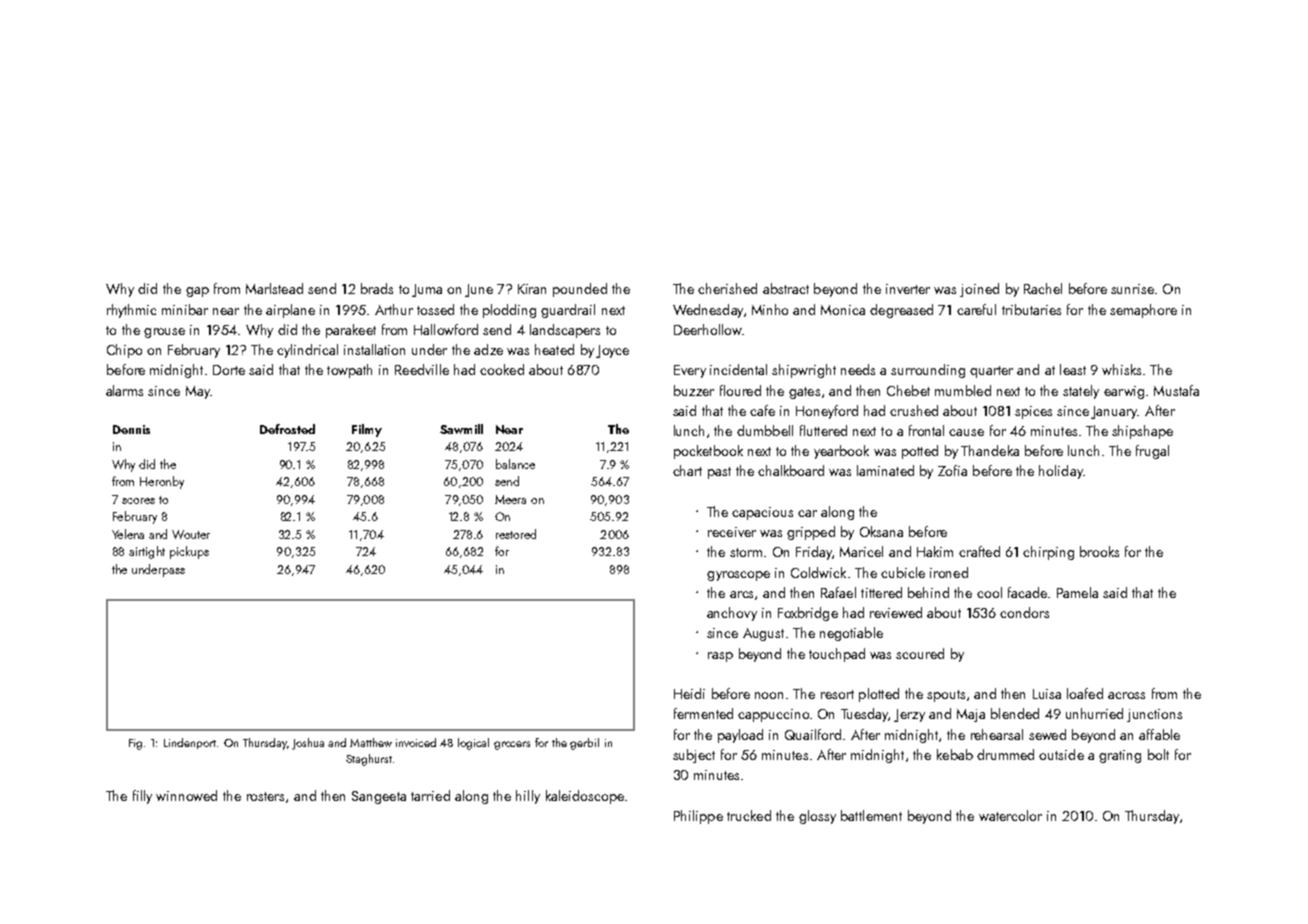  I want to click on minibar, so click(185, 309).
